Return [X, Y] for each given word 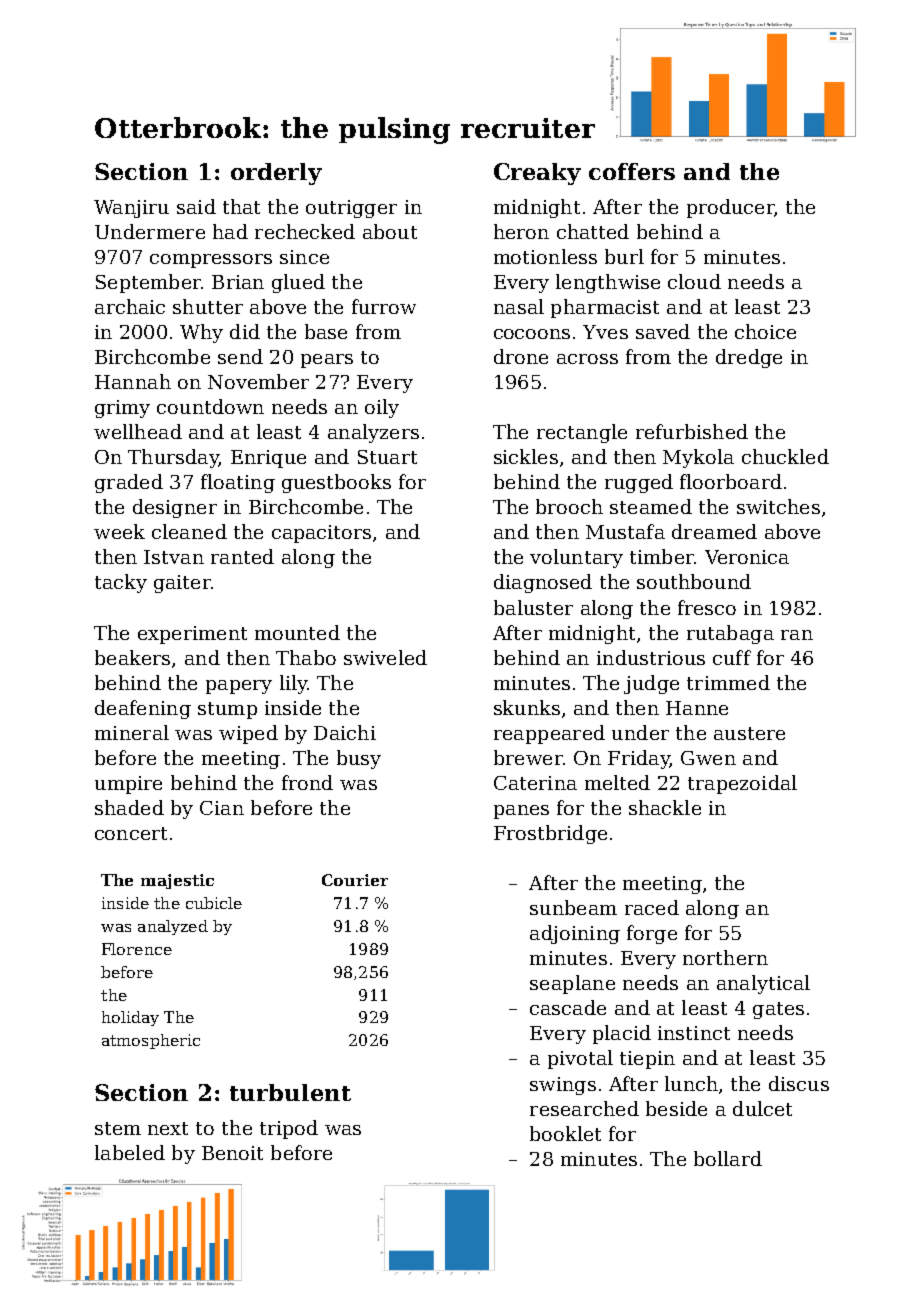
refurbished [692, 431]
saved [663, 331]
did [245, 331]
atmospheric [151, 1041]
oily [382, 408]
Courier [355, 880]
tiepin [647, 1060]
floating [238, 483]
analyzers [373, 433]
